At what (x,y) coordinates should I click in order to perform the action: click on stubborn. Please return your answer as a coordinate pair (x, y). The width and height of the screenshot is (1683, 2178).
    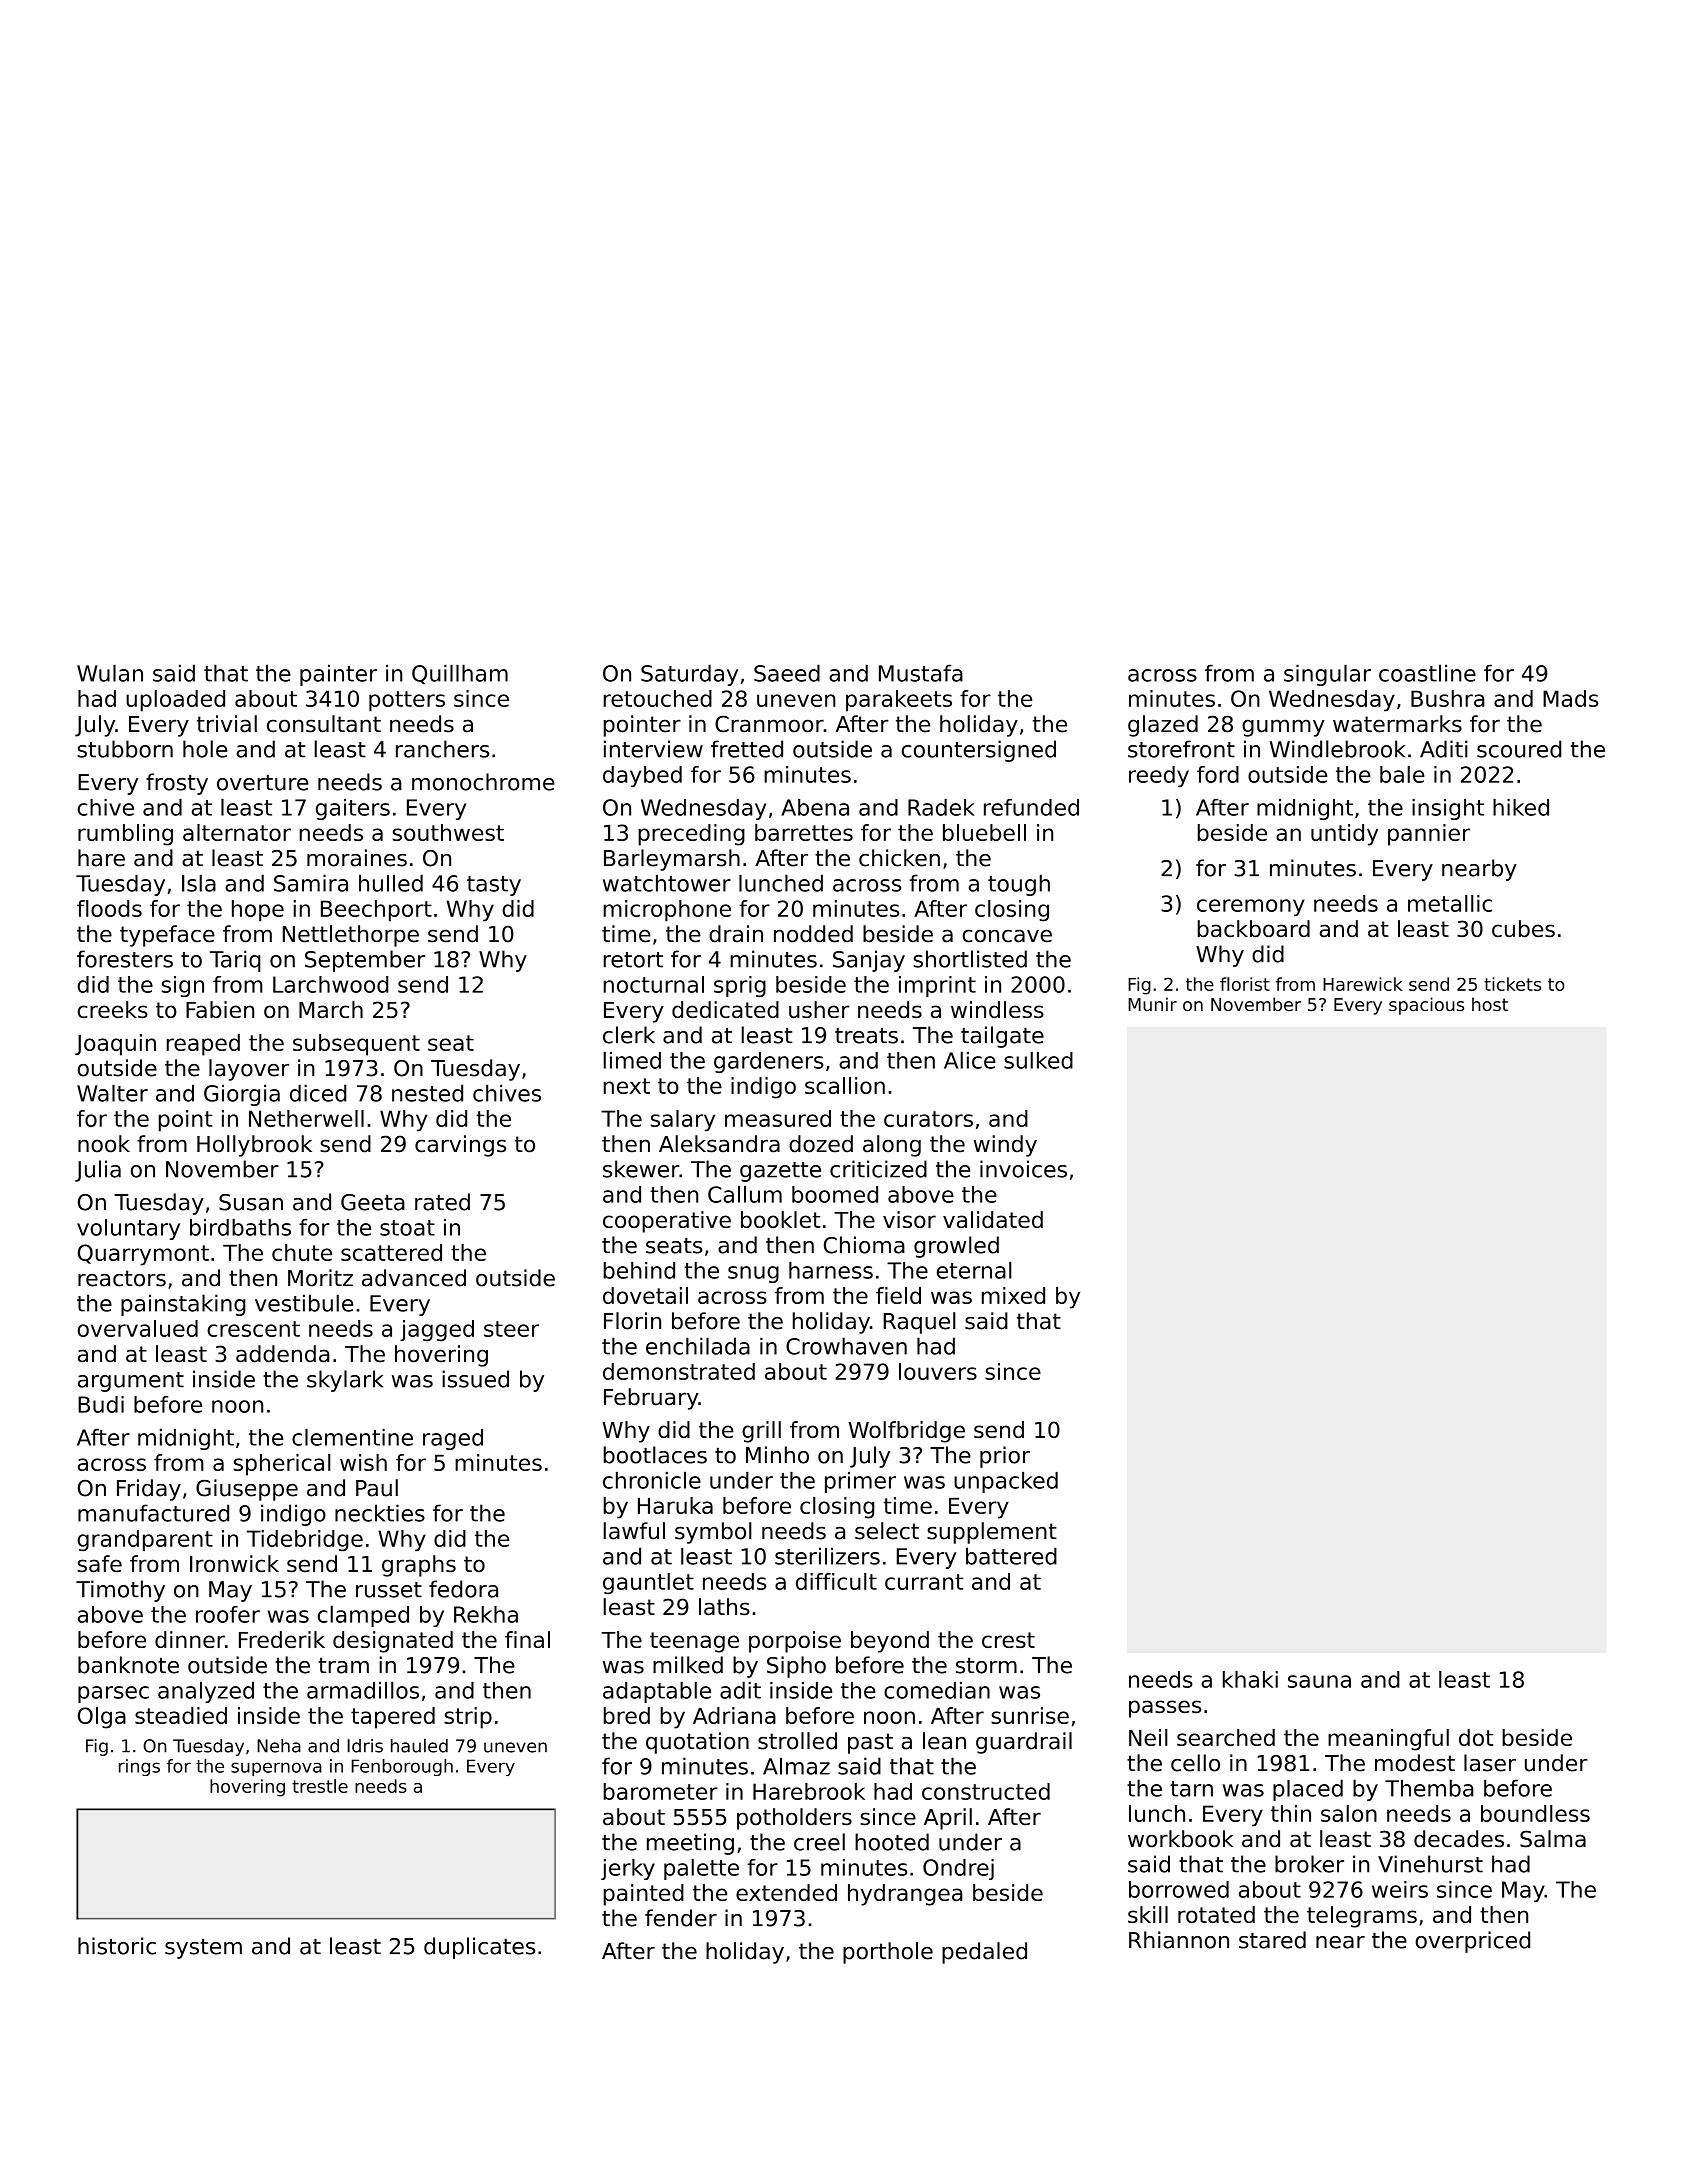
    Looking at the image, I should click on (125, 749).
